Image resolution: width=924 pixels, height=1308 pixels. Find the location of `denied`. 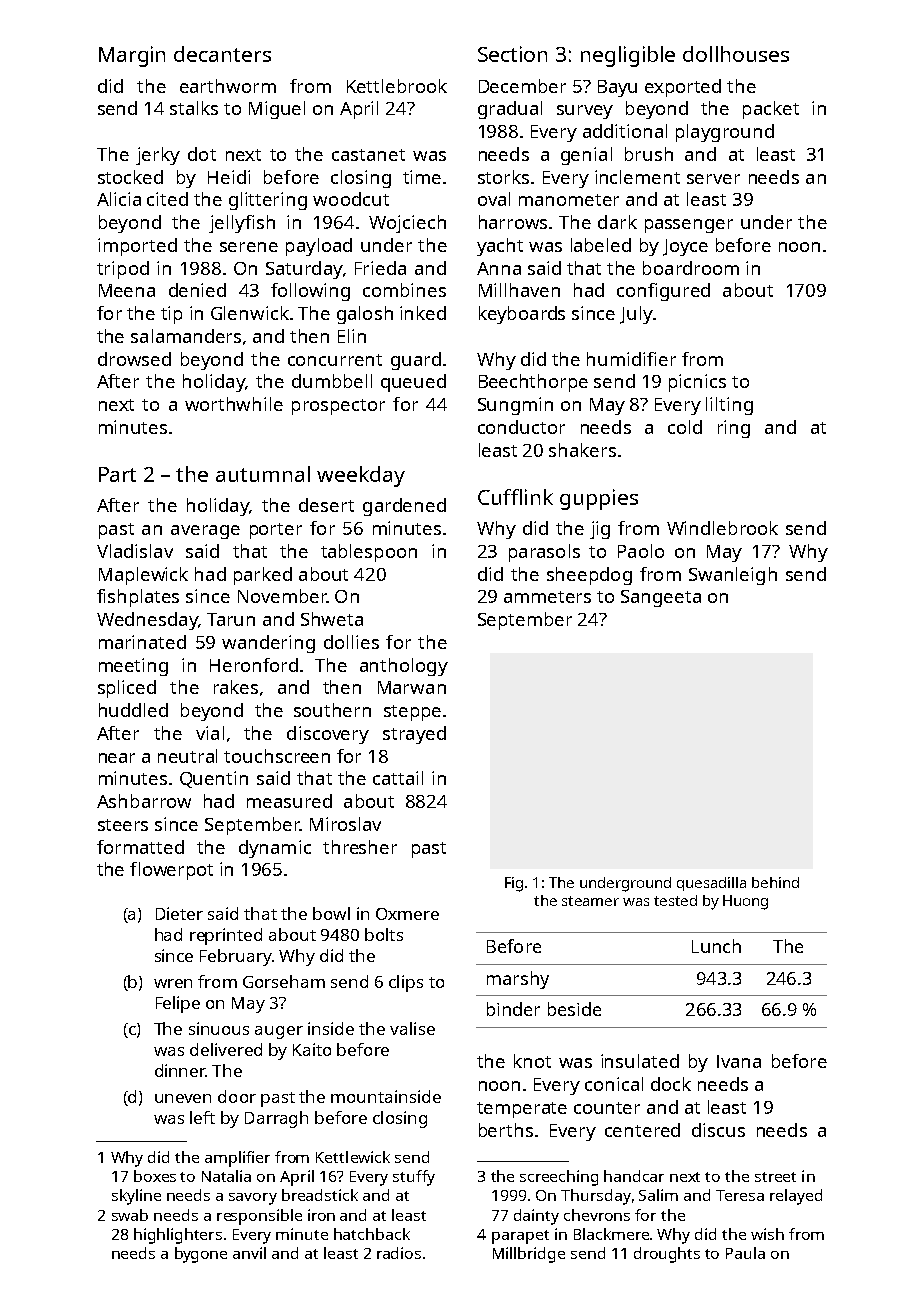

denied is located at coordinates (197, 290).
